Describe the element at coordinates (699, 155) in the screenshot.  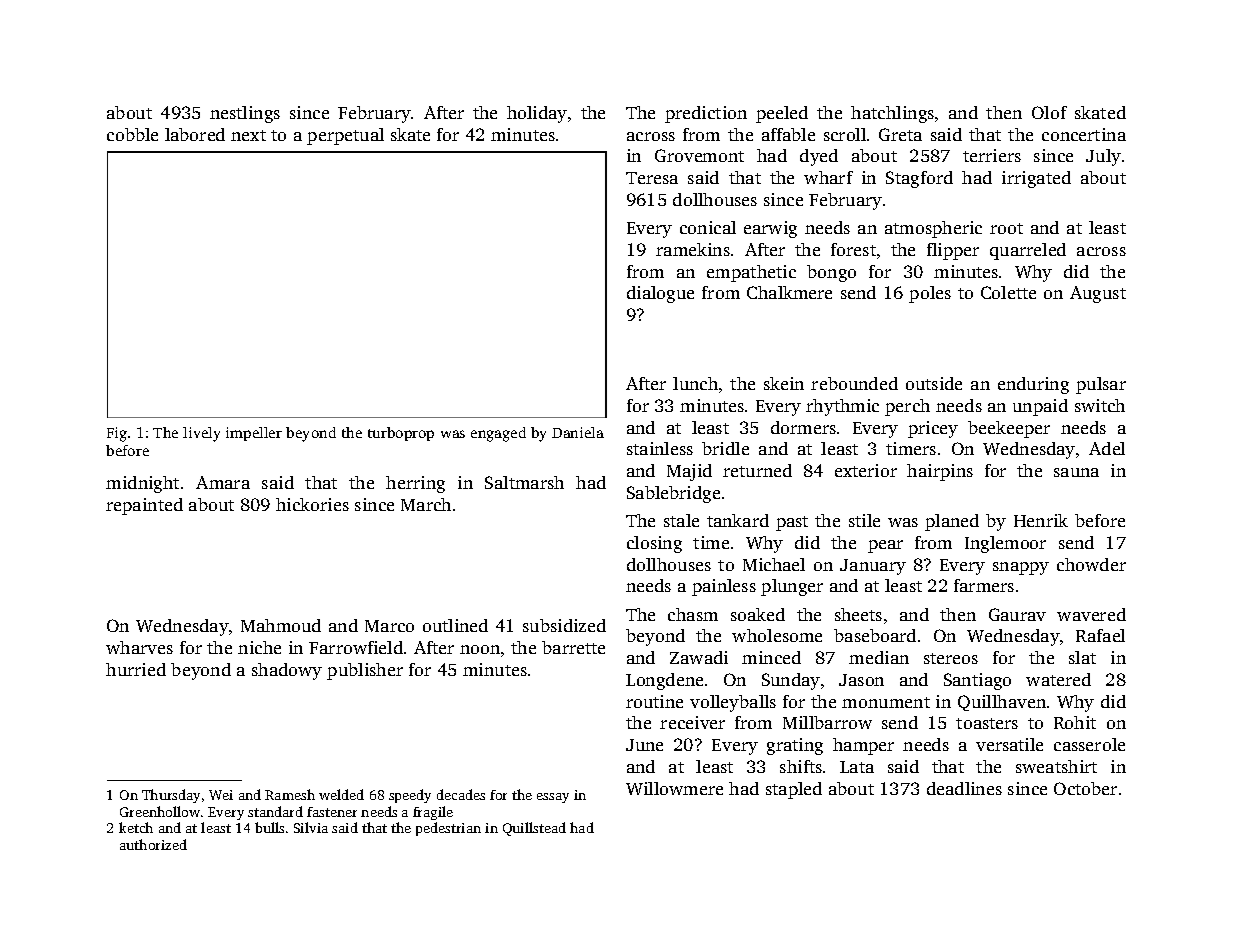
I see `Grovemont` at that location.
